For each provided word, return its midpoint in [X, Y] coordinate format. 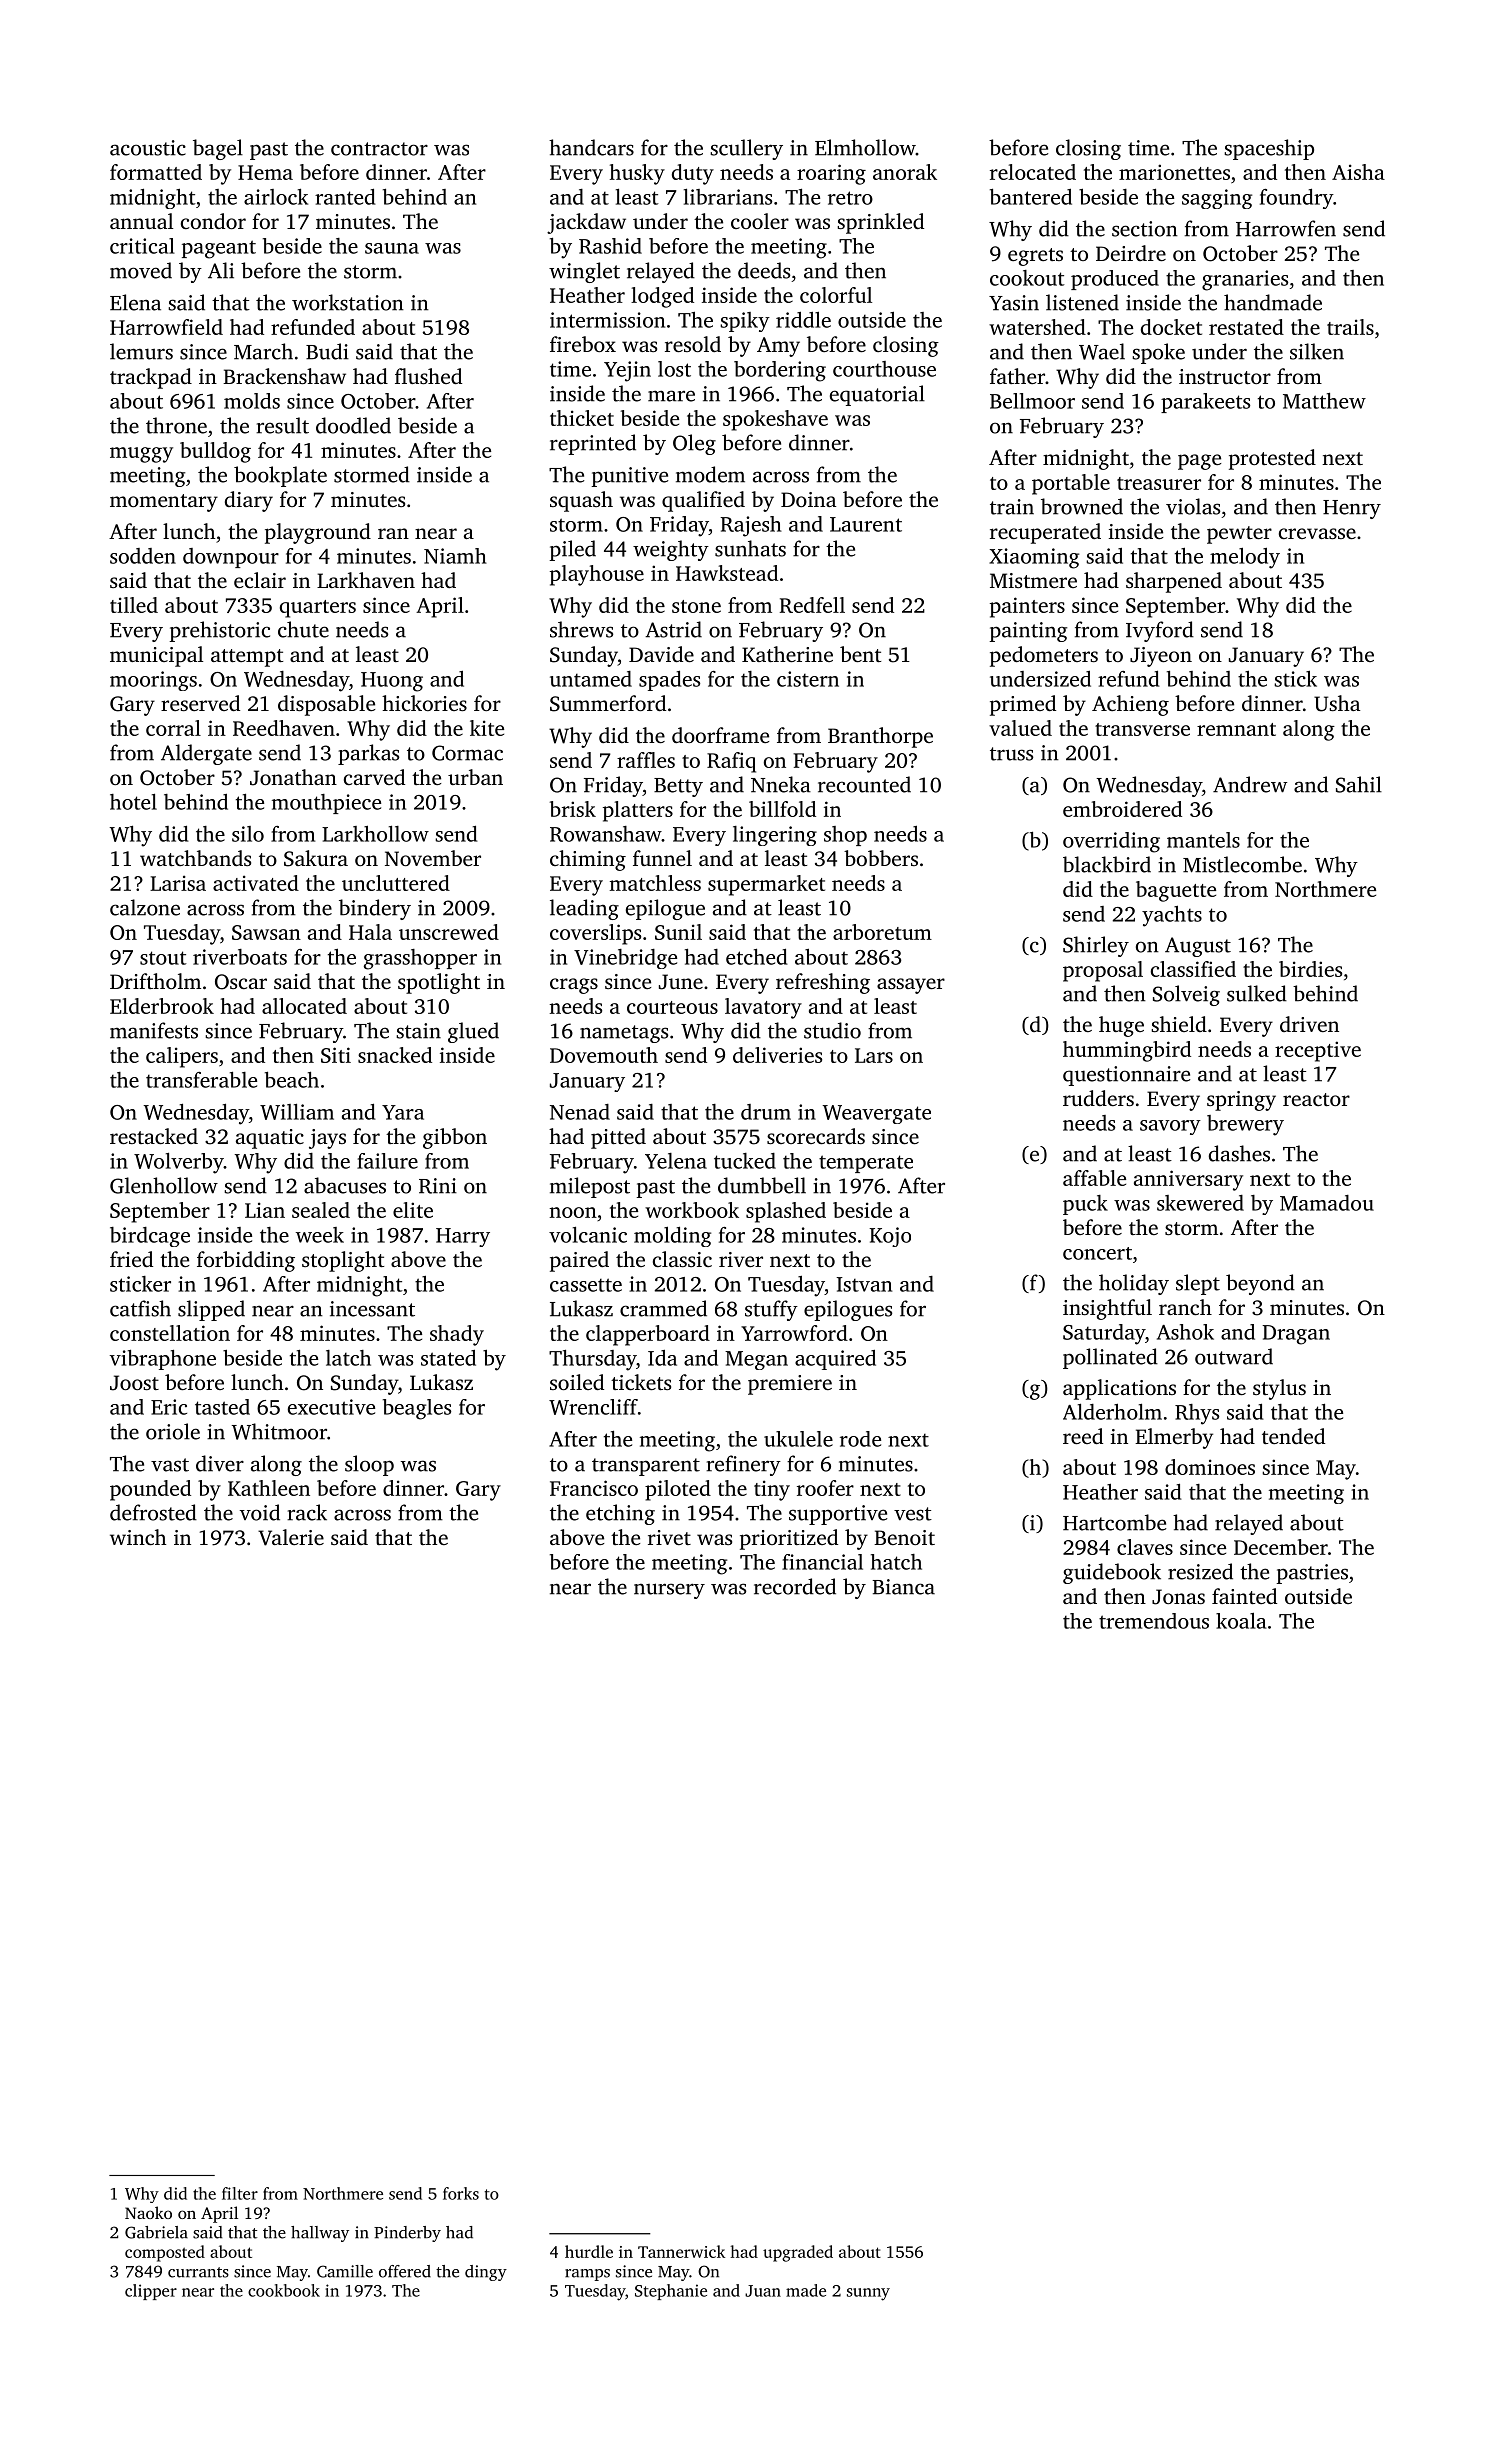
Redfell [812, 605]
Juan [763, 2291]
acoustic [148, 148]
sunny [868, 2294]
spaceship [1269, 149]
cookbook [284, 2290]
